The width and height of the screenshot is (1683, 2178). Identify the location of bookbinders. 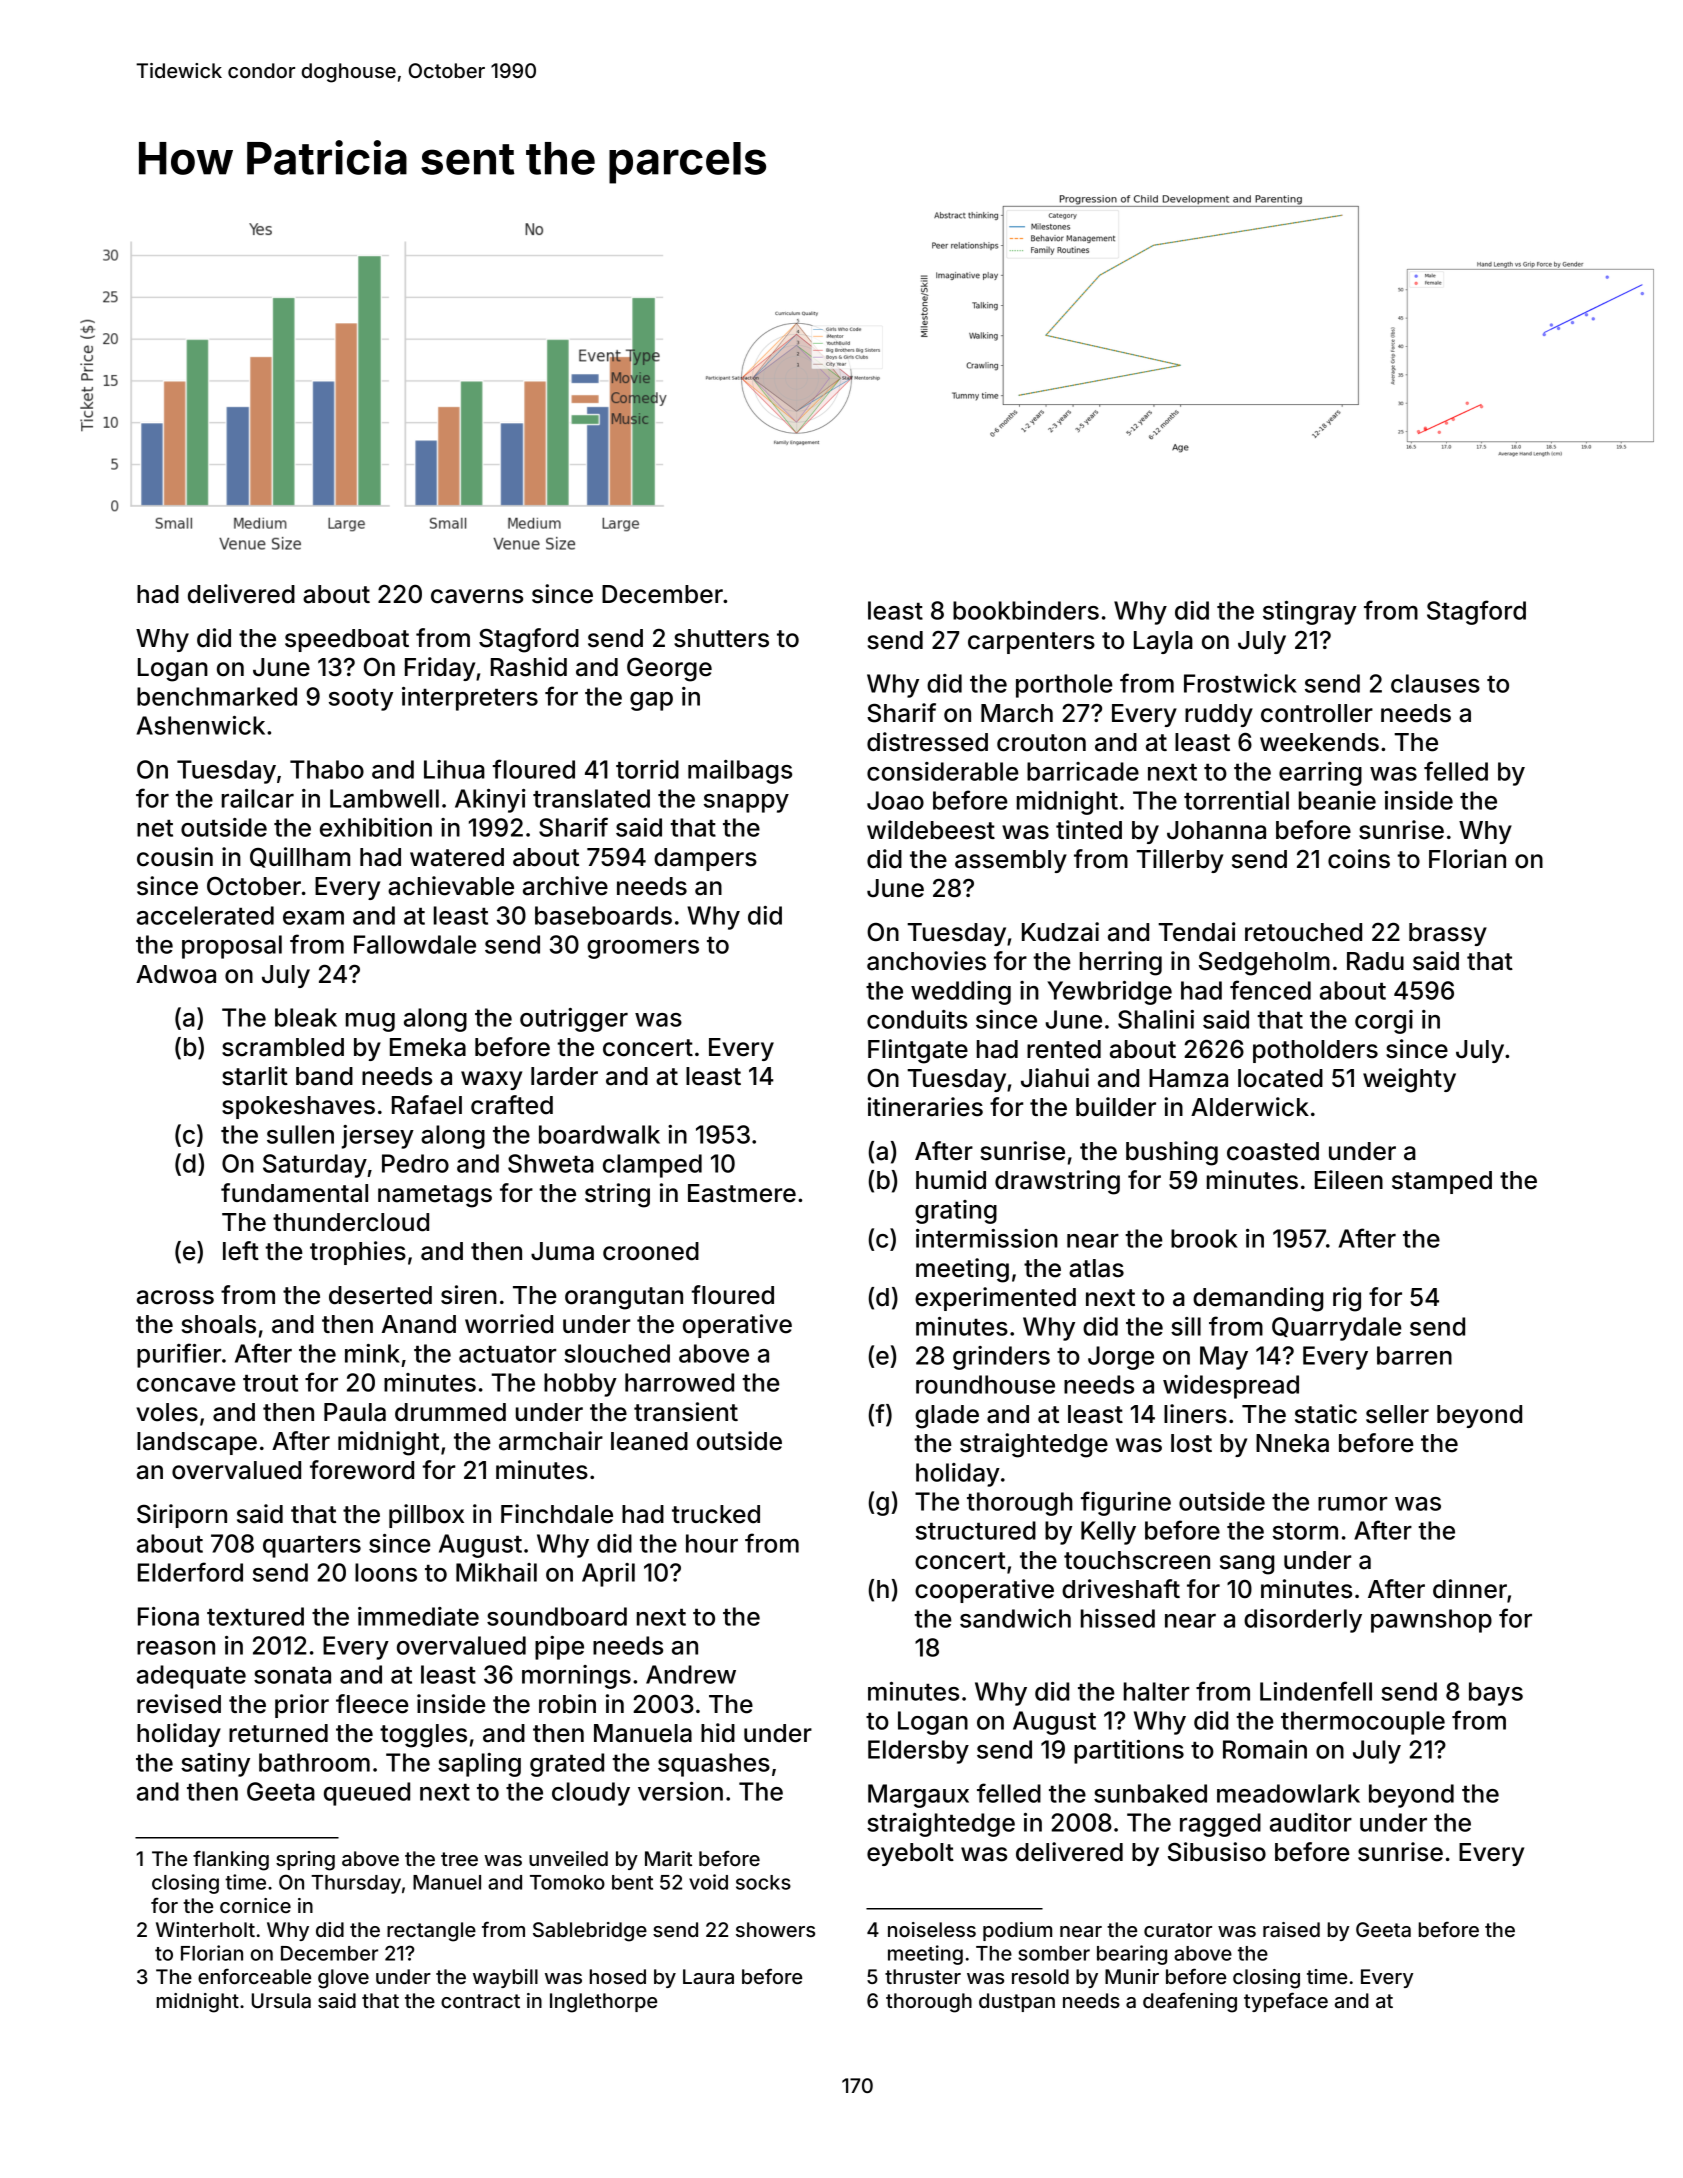
(1026, 610).
